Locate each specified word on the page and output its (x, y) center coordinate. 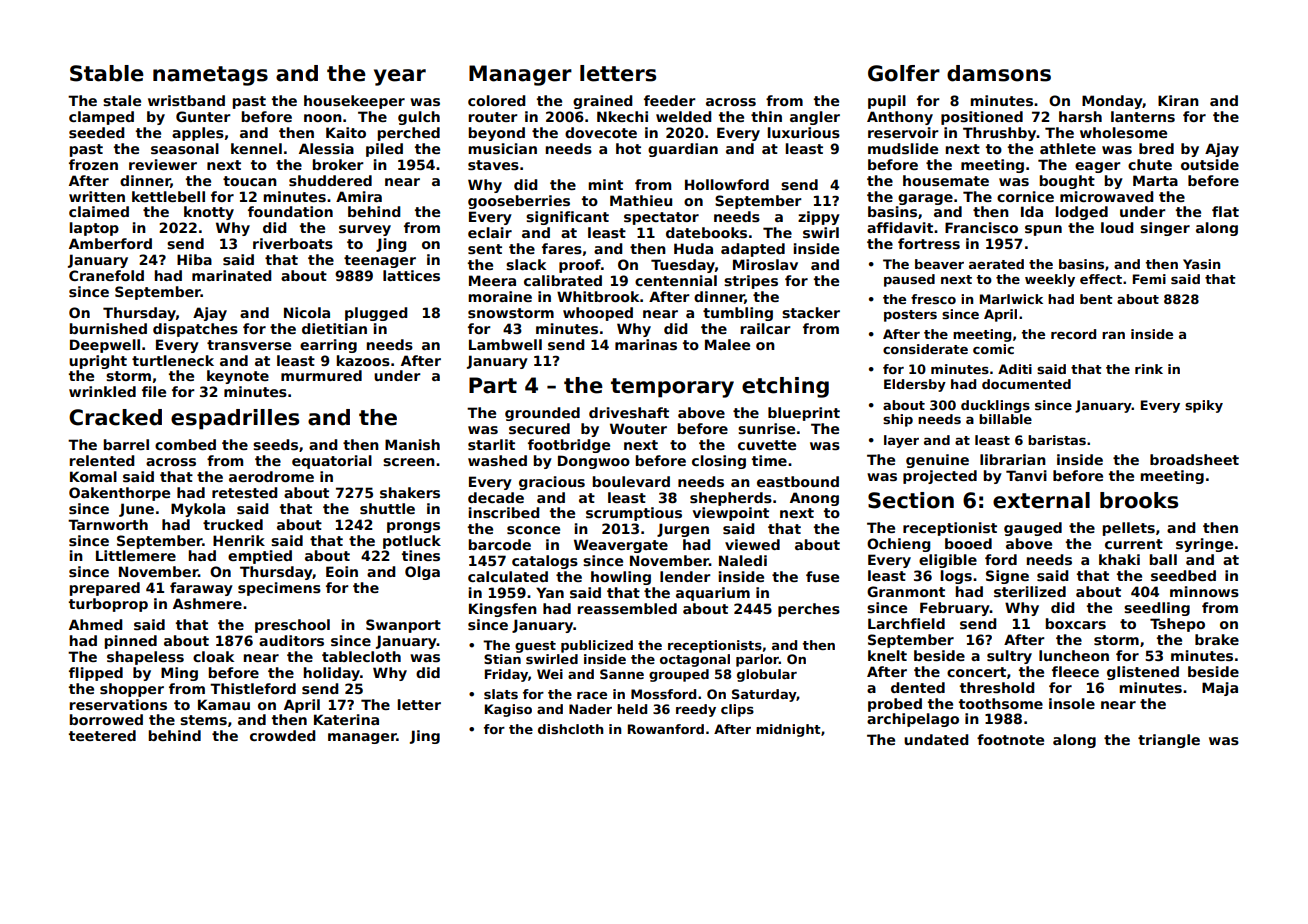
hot (628, 148)
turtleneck (173, 360)
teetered (102, 735)
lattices (411, 275)
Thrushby (1000, 134)
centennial (676, 280)
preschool (292, 626)
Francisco (981, 227)
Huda (693, 248)
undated (936, 739)
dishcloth (570, 729)
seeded (97, 132)
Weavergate (621, 546)
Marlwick (1011, 299)
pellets (1128, 529)
